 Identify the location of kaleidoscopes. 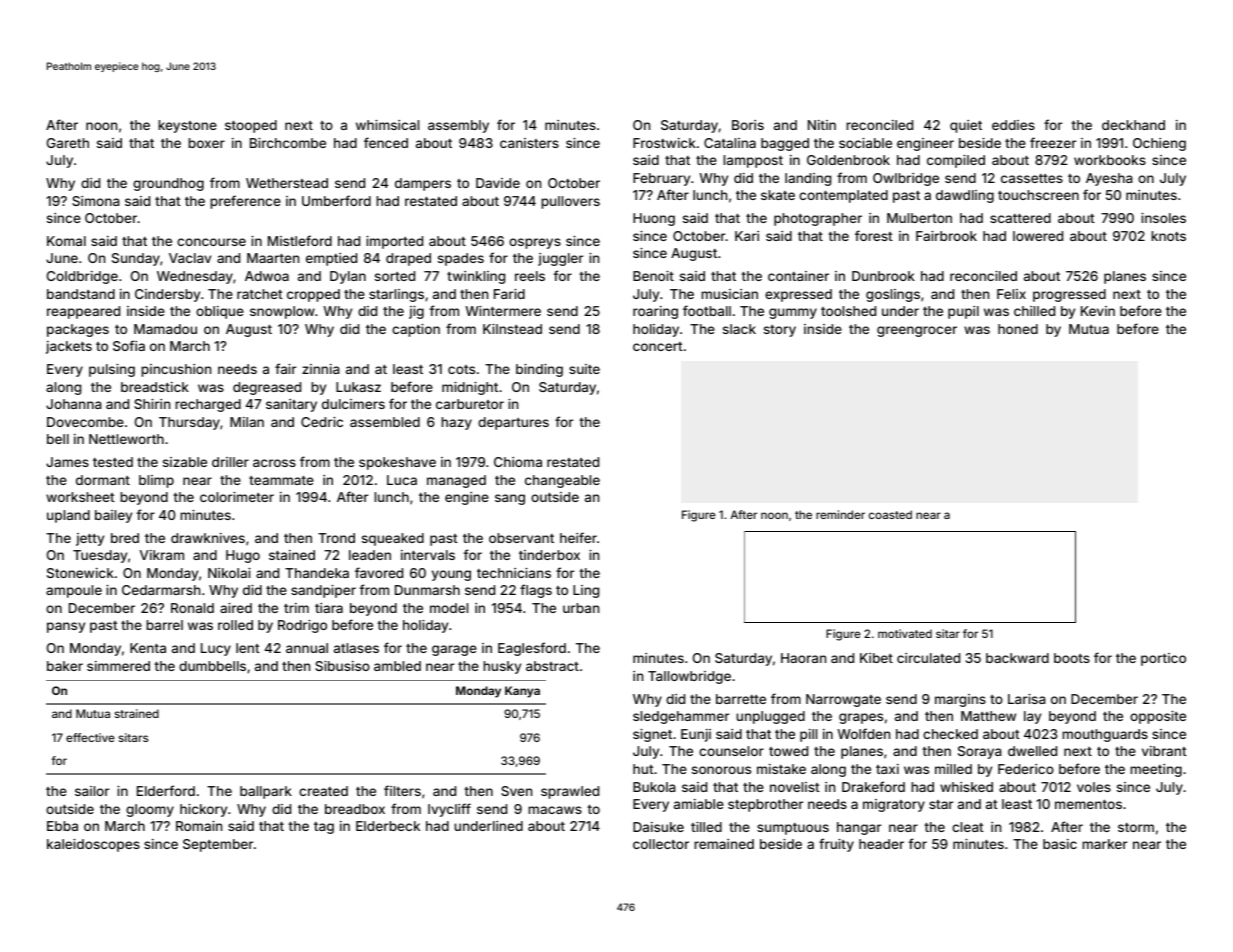
(93, 845).
